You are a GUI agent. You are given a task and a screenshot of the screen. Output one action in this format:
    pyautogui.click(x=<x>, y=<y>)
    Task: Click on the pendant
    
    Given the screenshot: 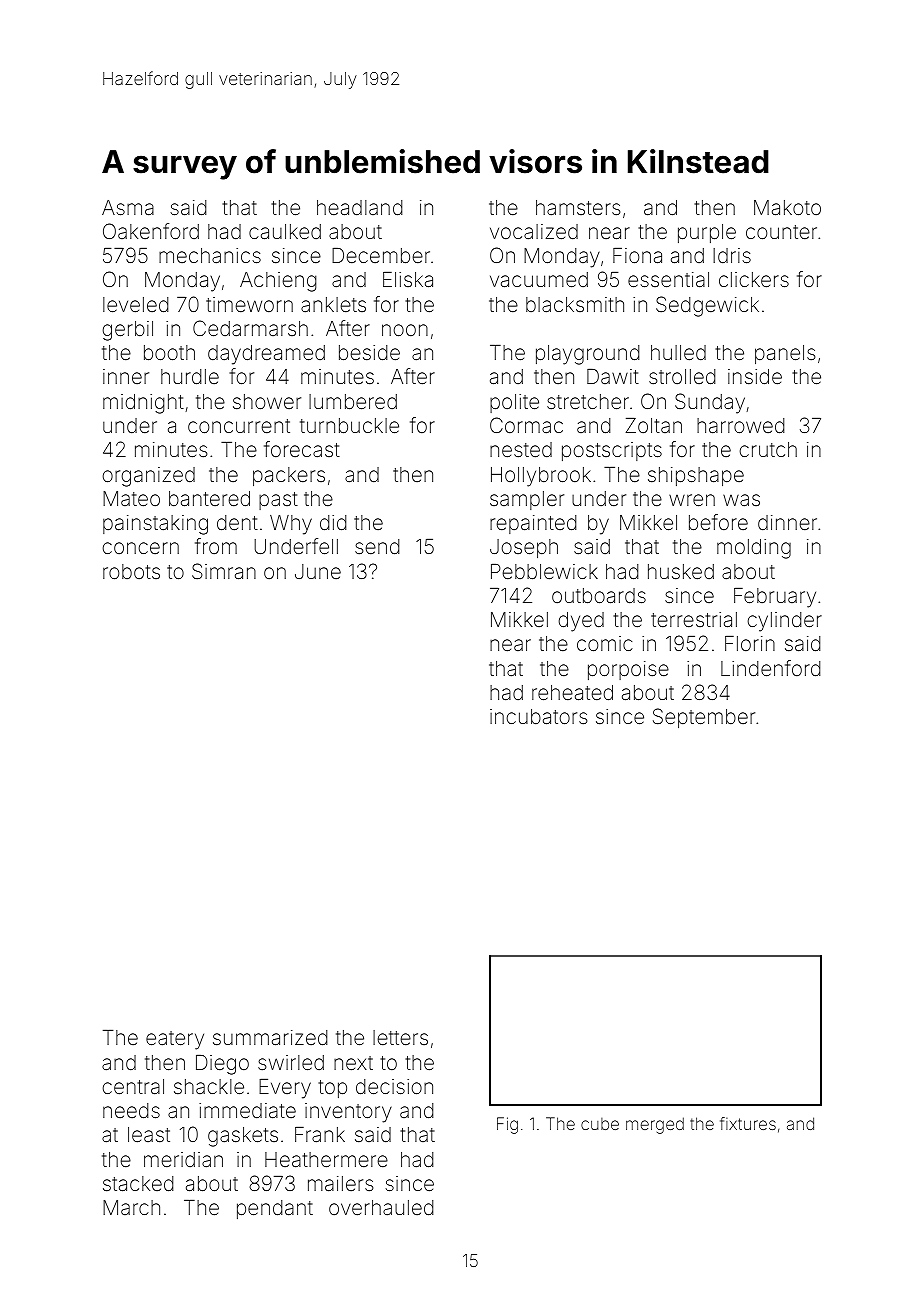 What is the action you would take?
    pyautogui.click(x=275, y=1209)
